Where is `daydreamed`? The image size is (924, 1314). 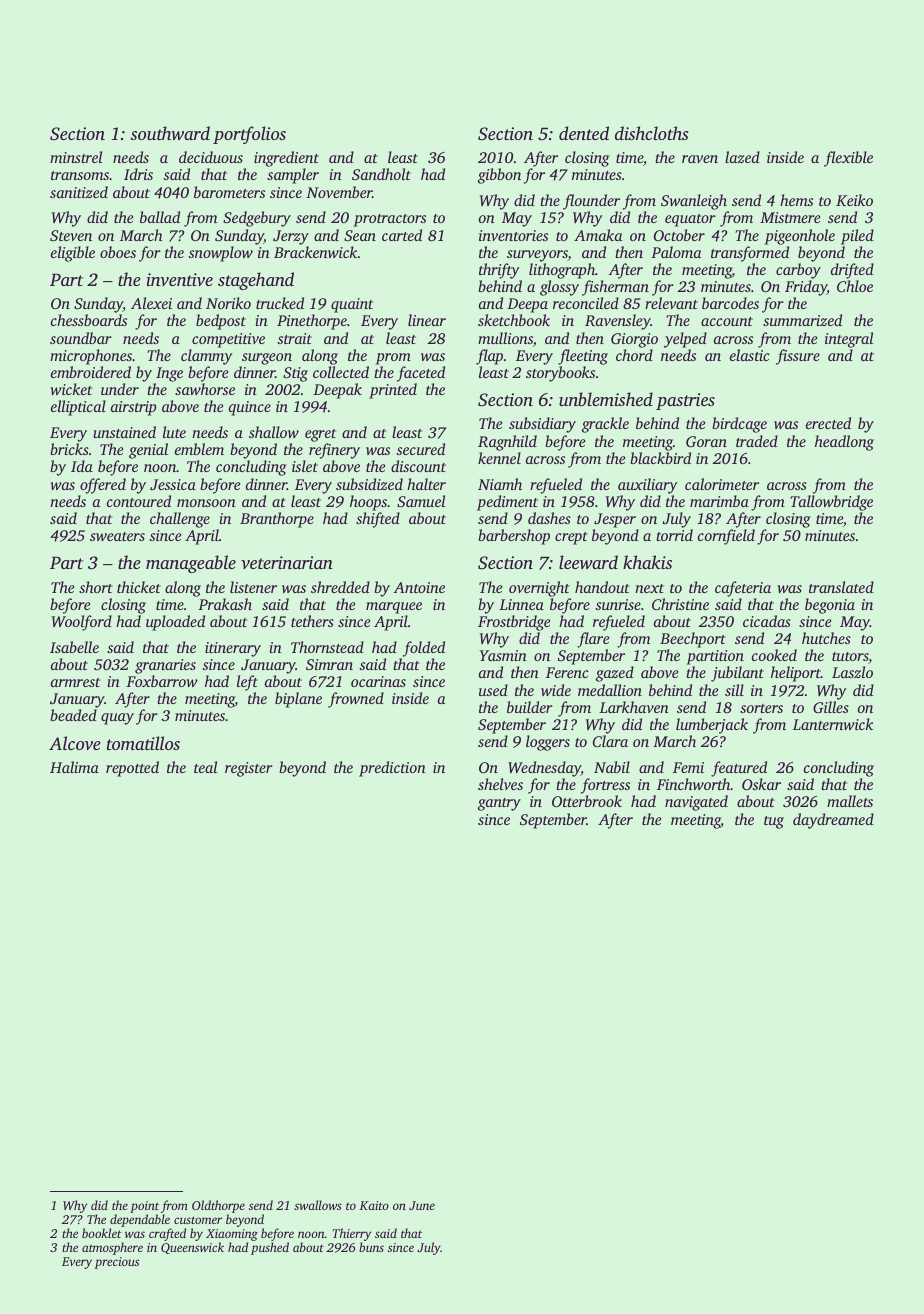
daydreamed is located at coordinates (833, 821).
